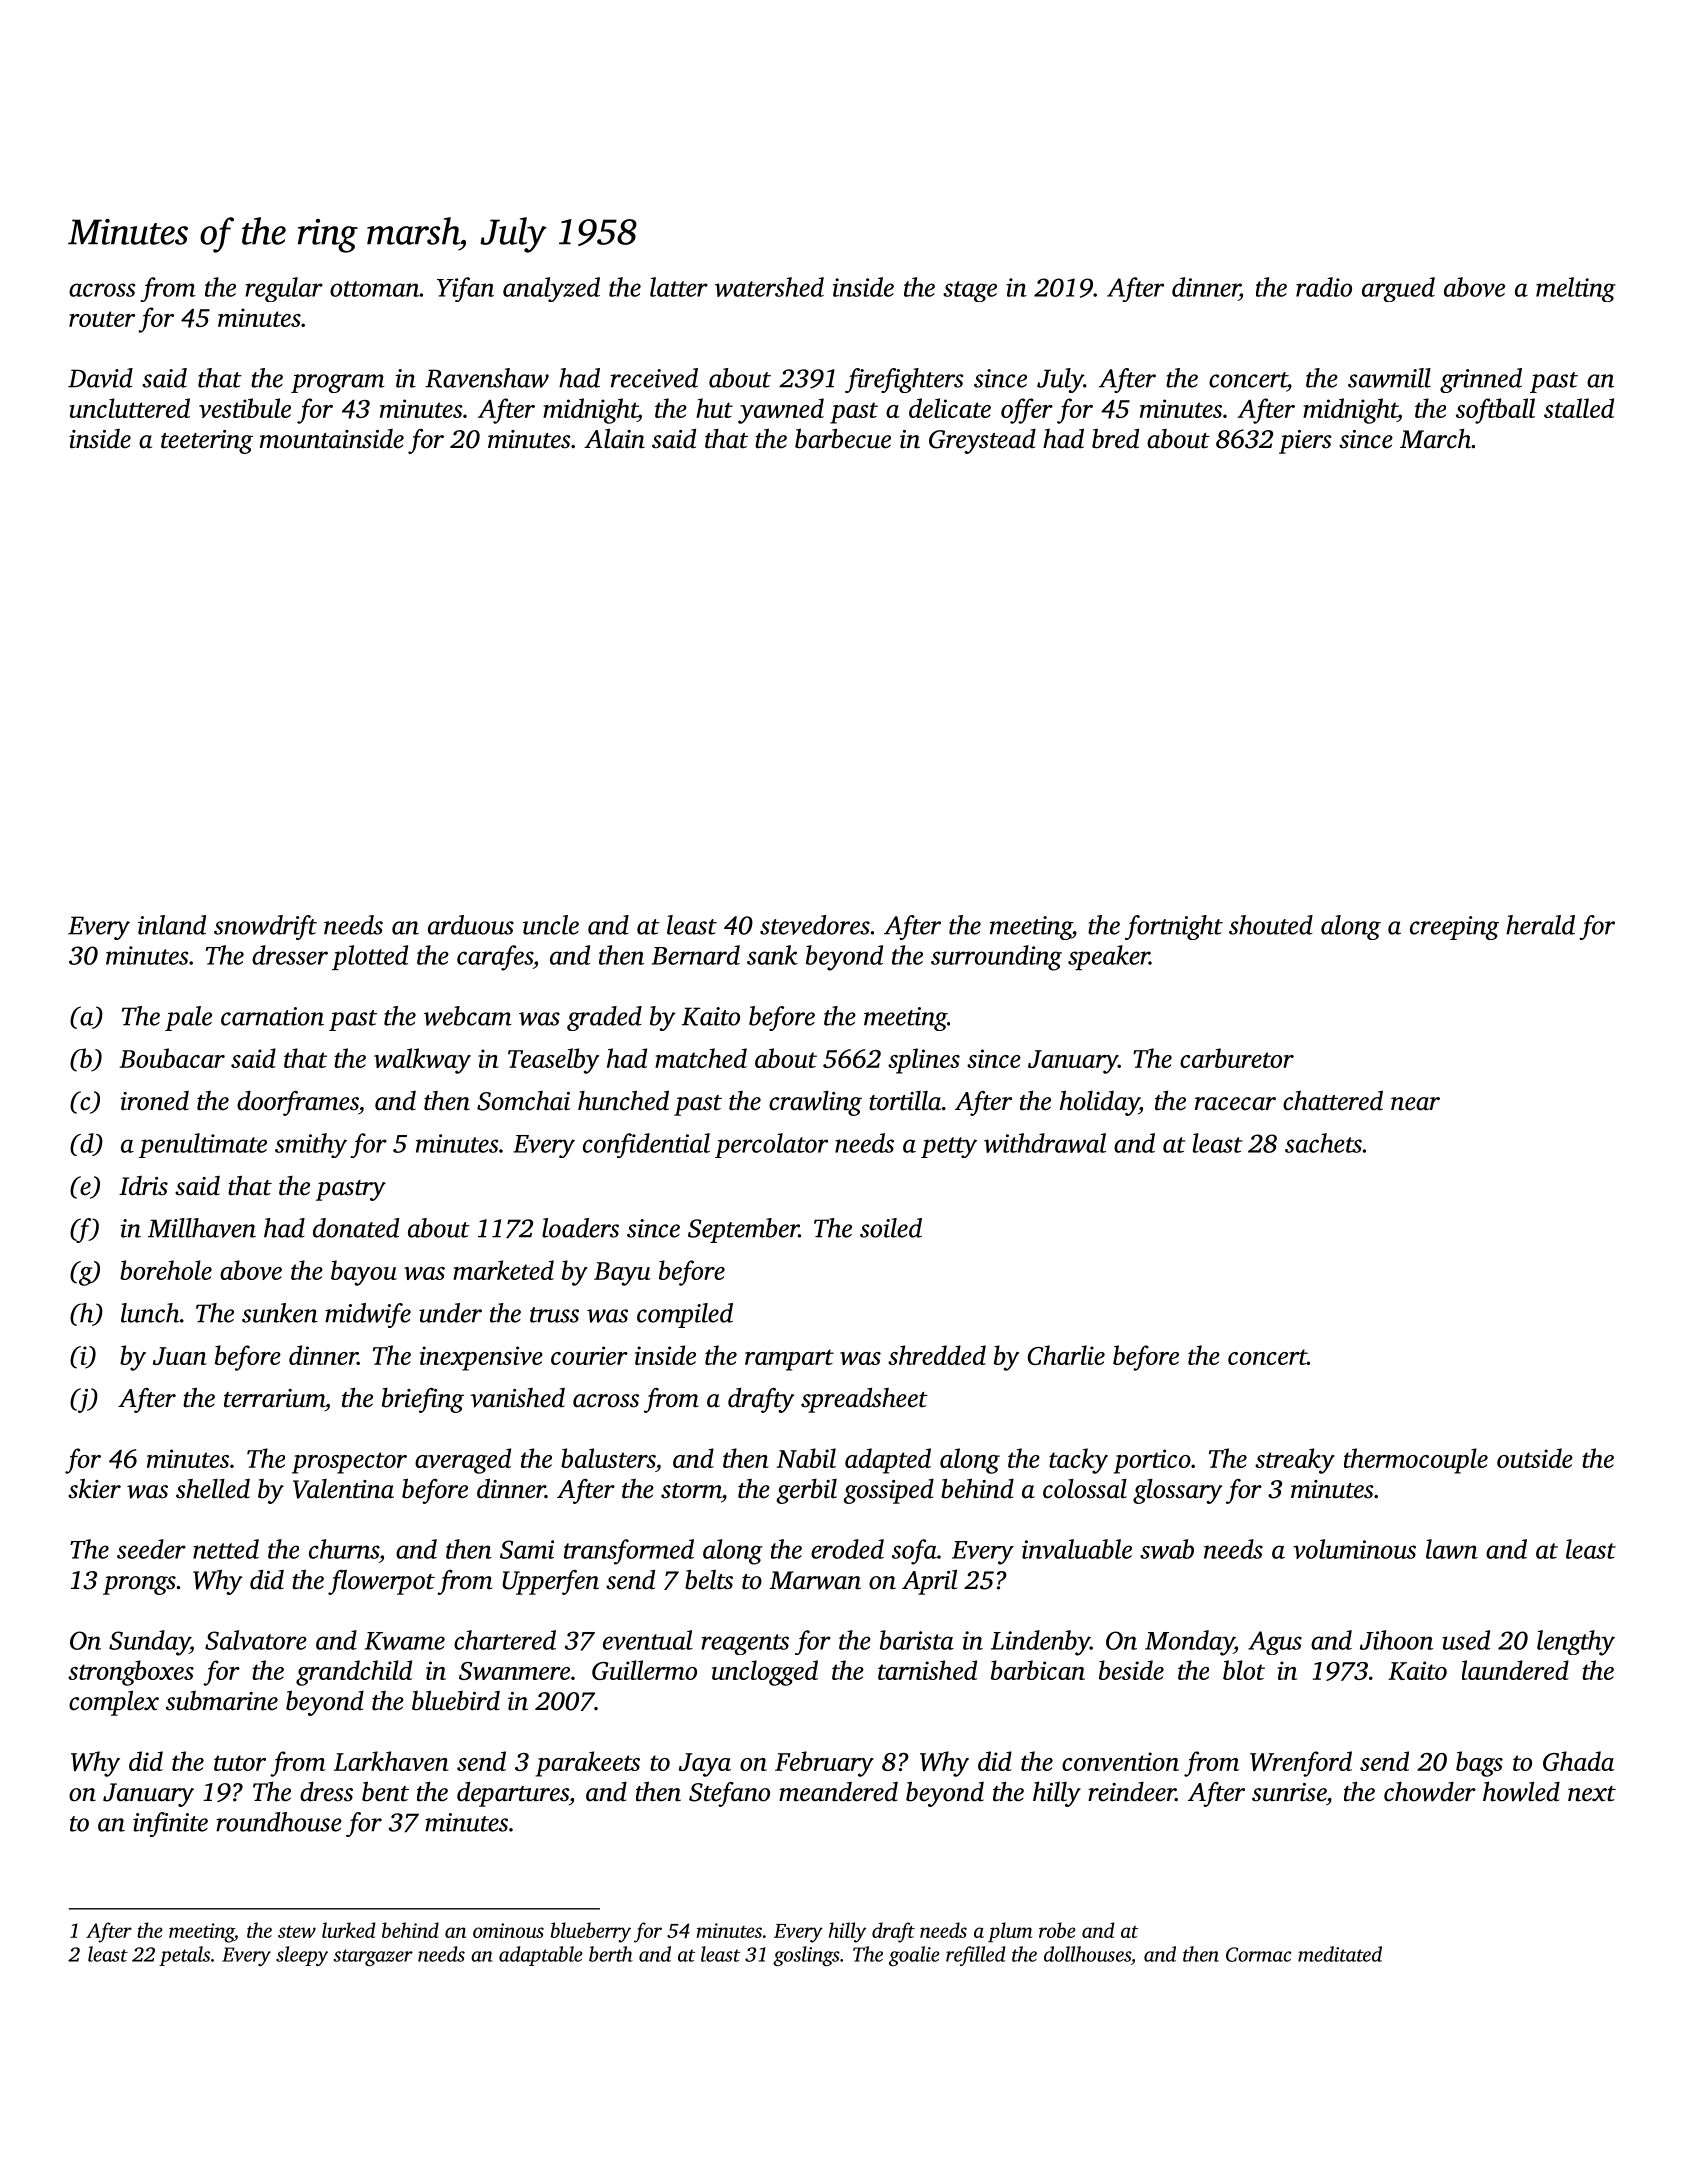 This page has width=1683, height=2178. What do you see at coordinates (279, 1822) in the page?
I see `roundhouse` at bounding box center [279, 1822].
